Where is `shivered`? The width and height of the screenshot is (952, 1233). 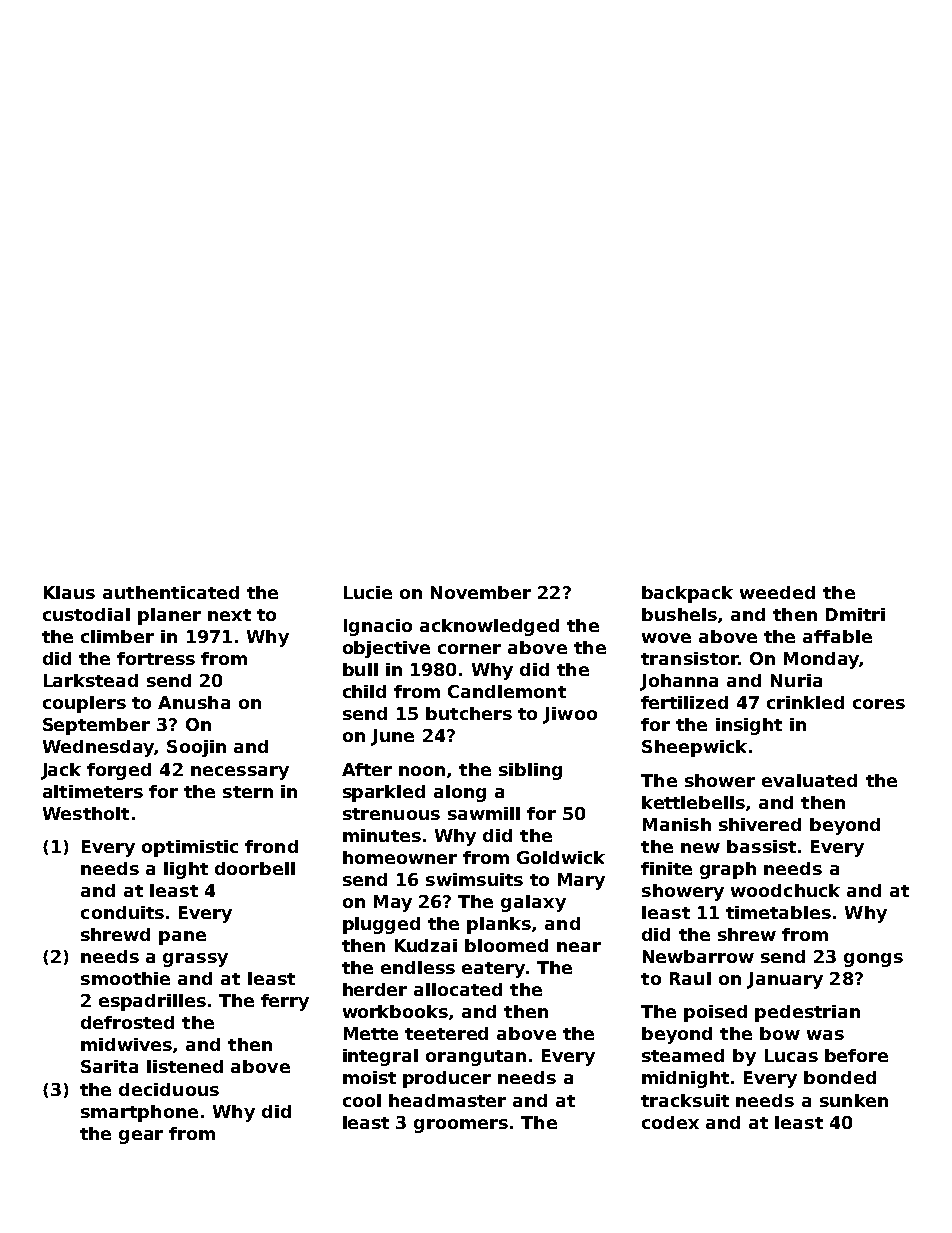 shivered is located at coordinates (760, 824).
